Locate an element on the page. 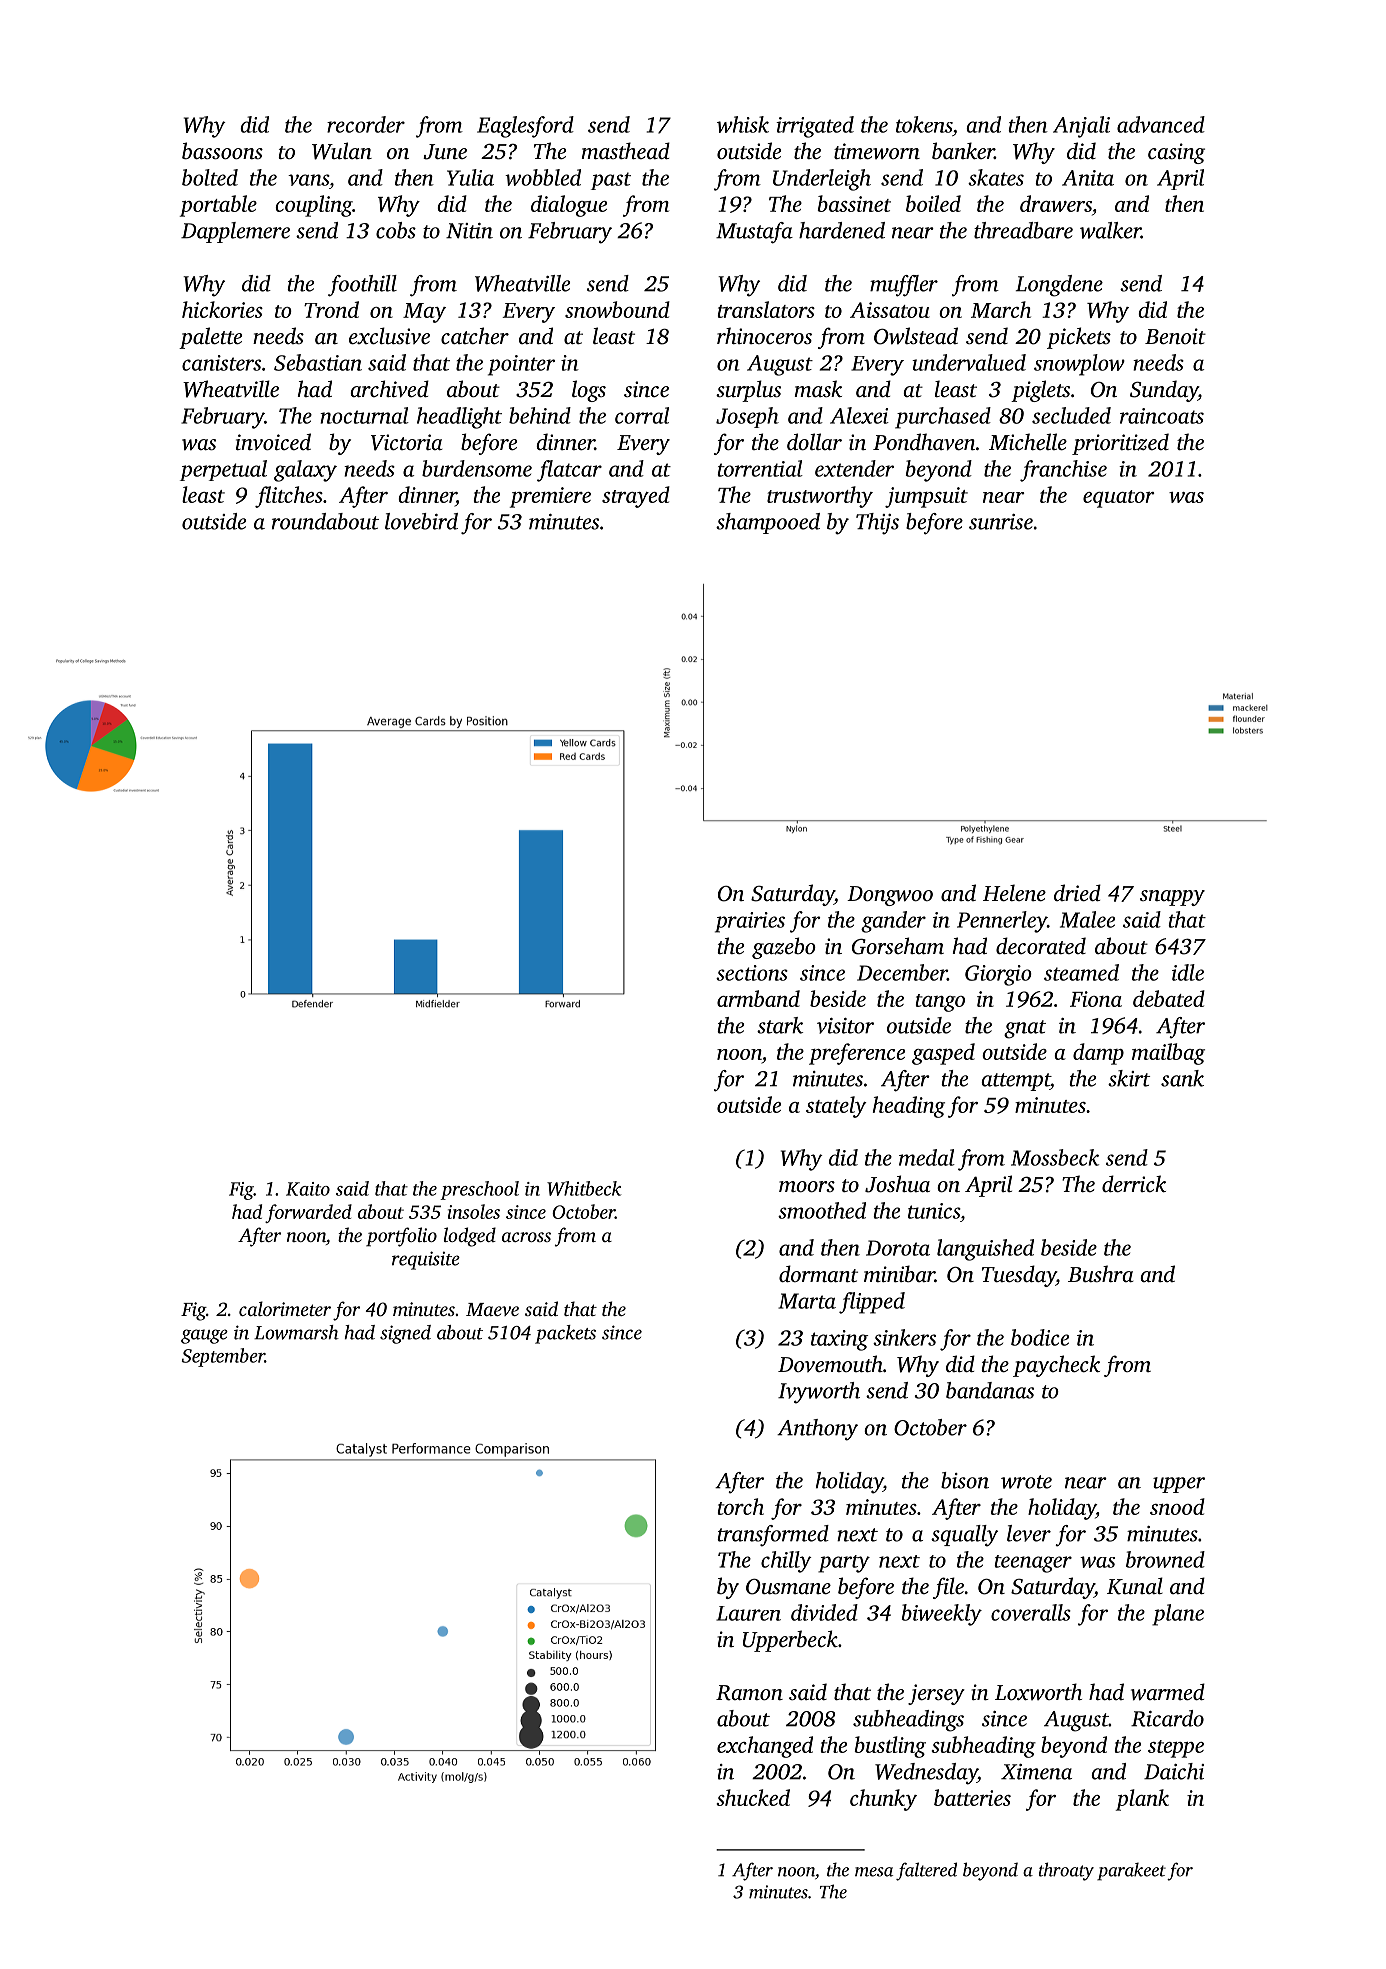 This document has width=1386, height=1969. parakeet is located at coordinates (1131, 1871).
